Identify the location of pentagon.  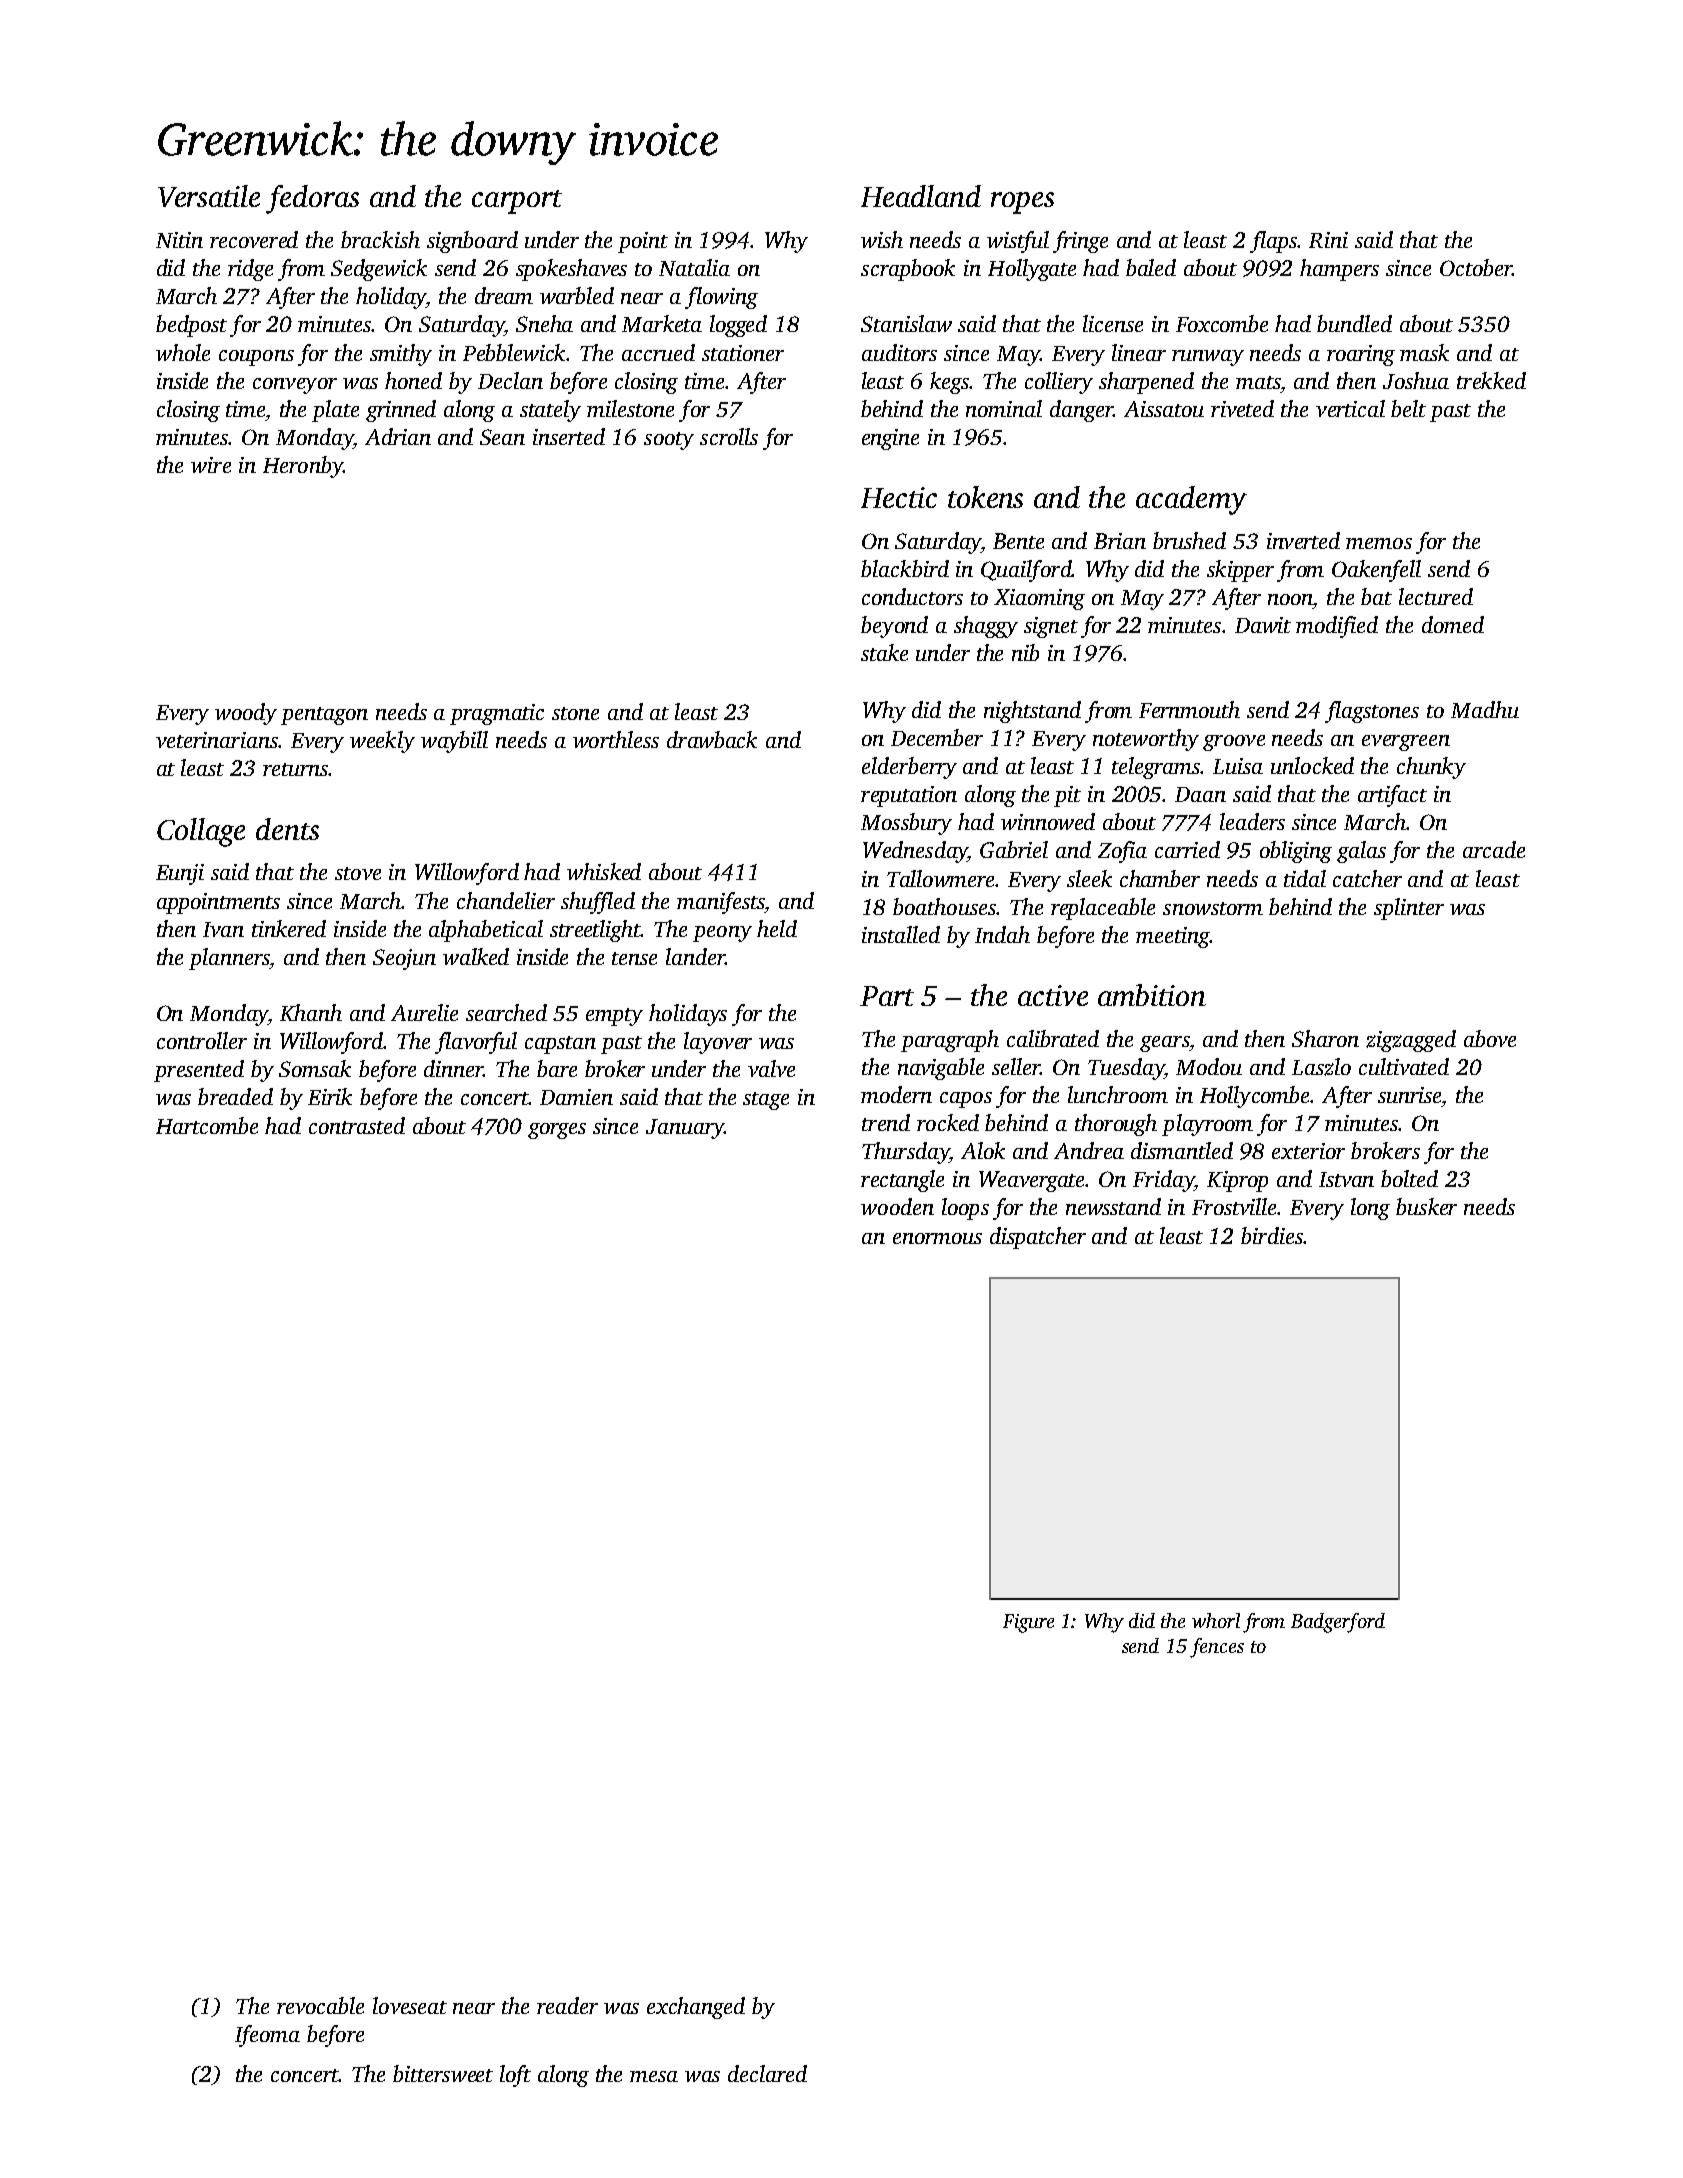
(324, 716).
